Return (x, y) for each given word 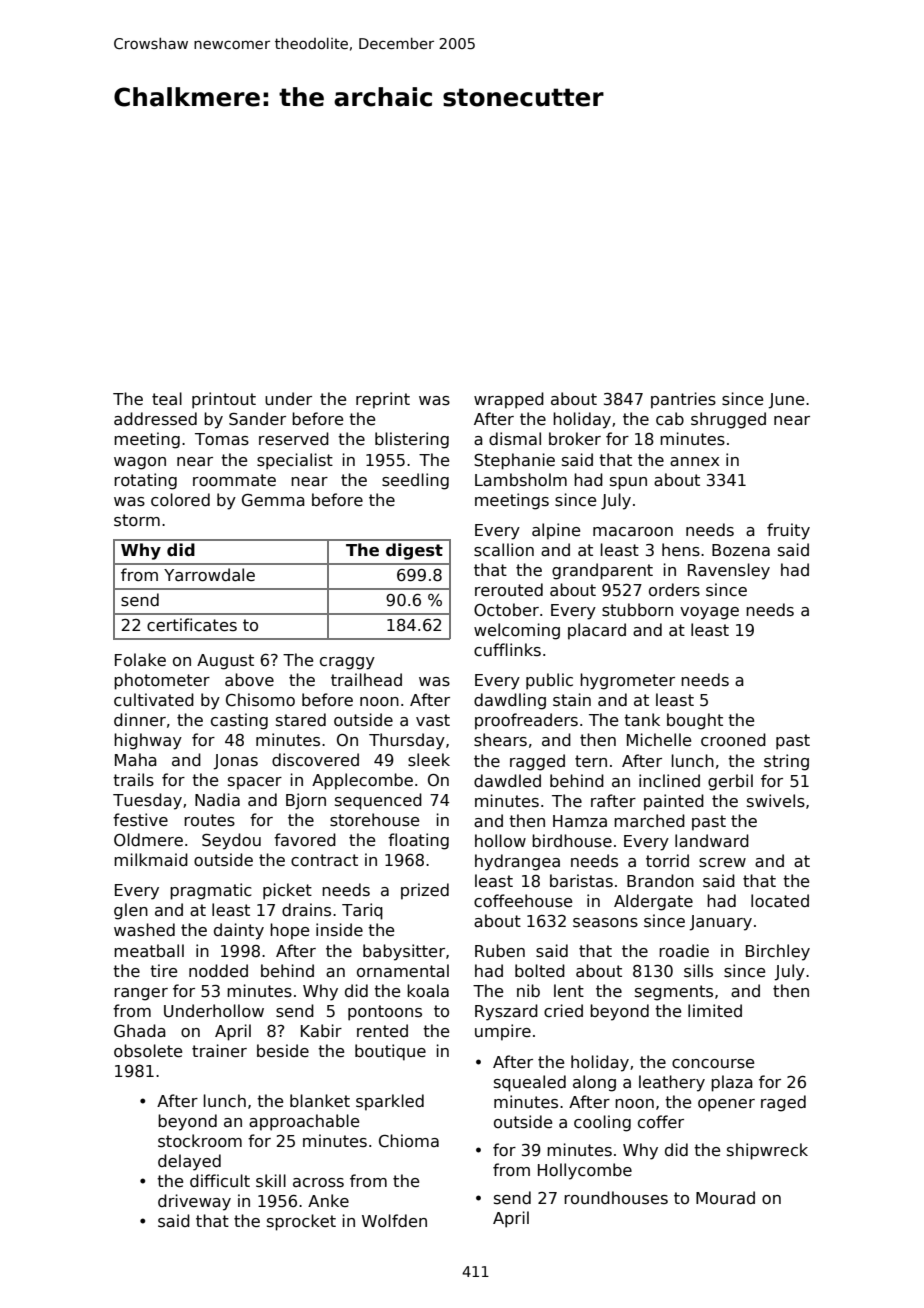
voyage (709, 613)
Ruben (500, 950)
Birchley (778, 952)
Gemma (273, 500)
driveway (194, 1202)
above (249, 679)
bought (695, 721)
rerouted (509, 589)
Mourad (725, 1197)
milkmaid (151, 859)
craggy (347, 663)
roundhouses (616, 1198)
